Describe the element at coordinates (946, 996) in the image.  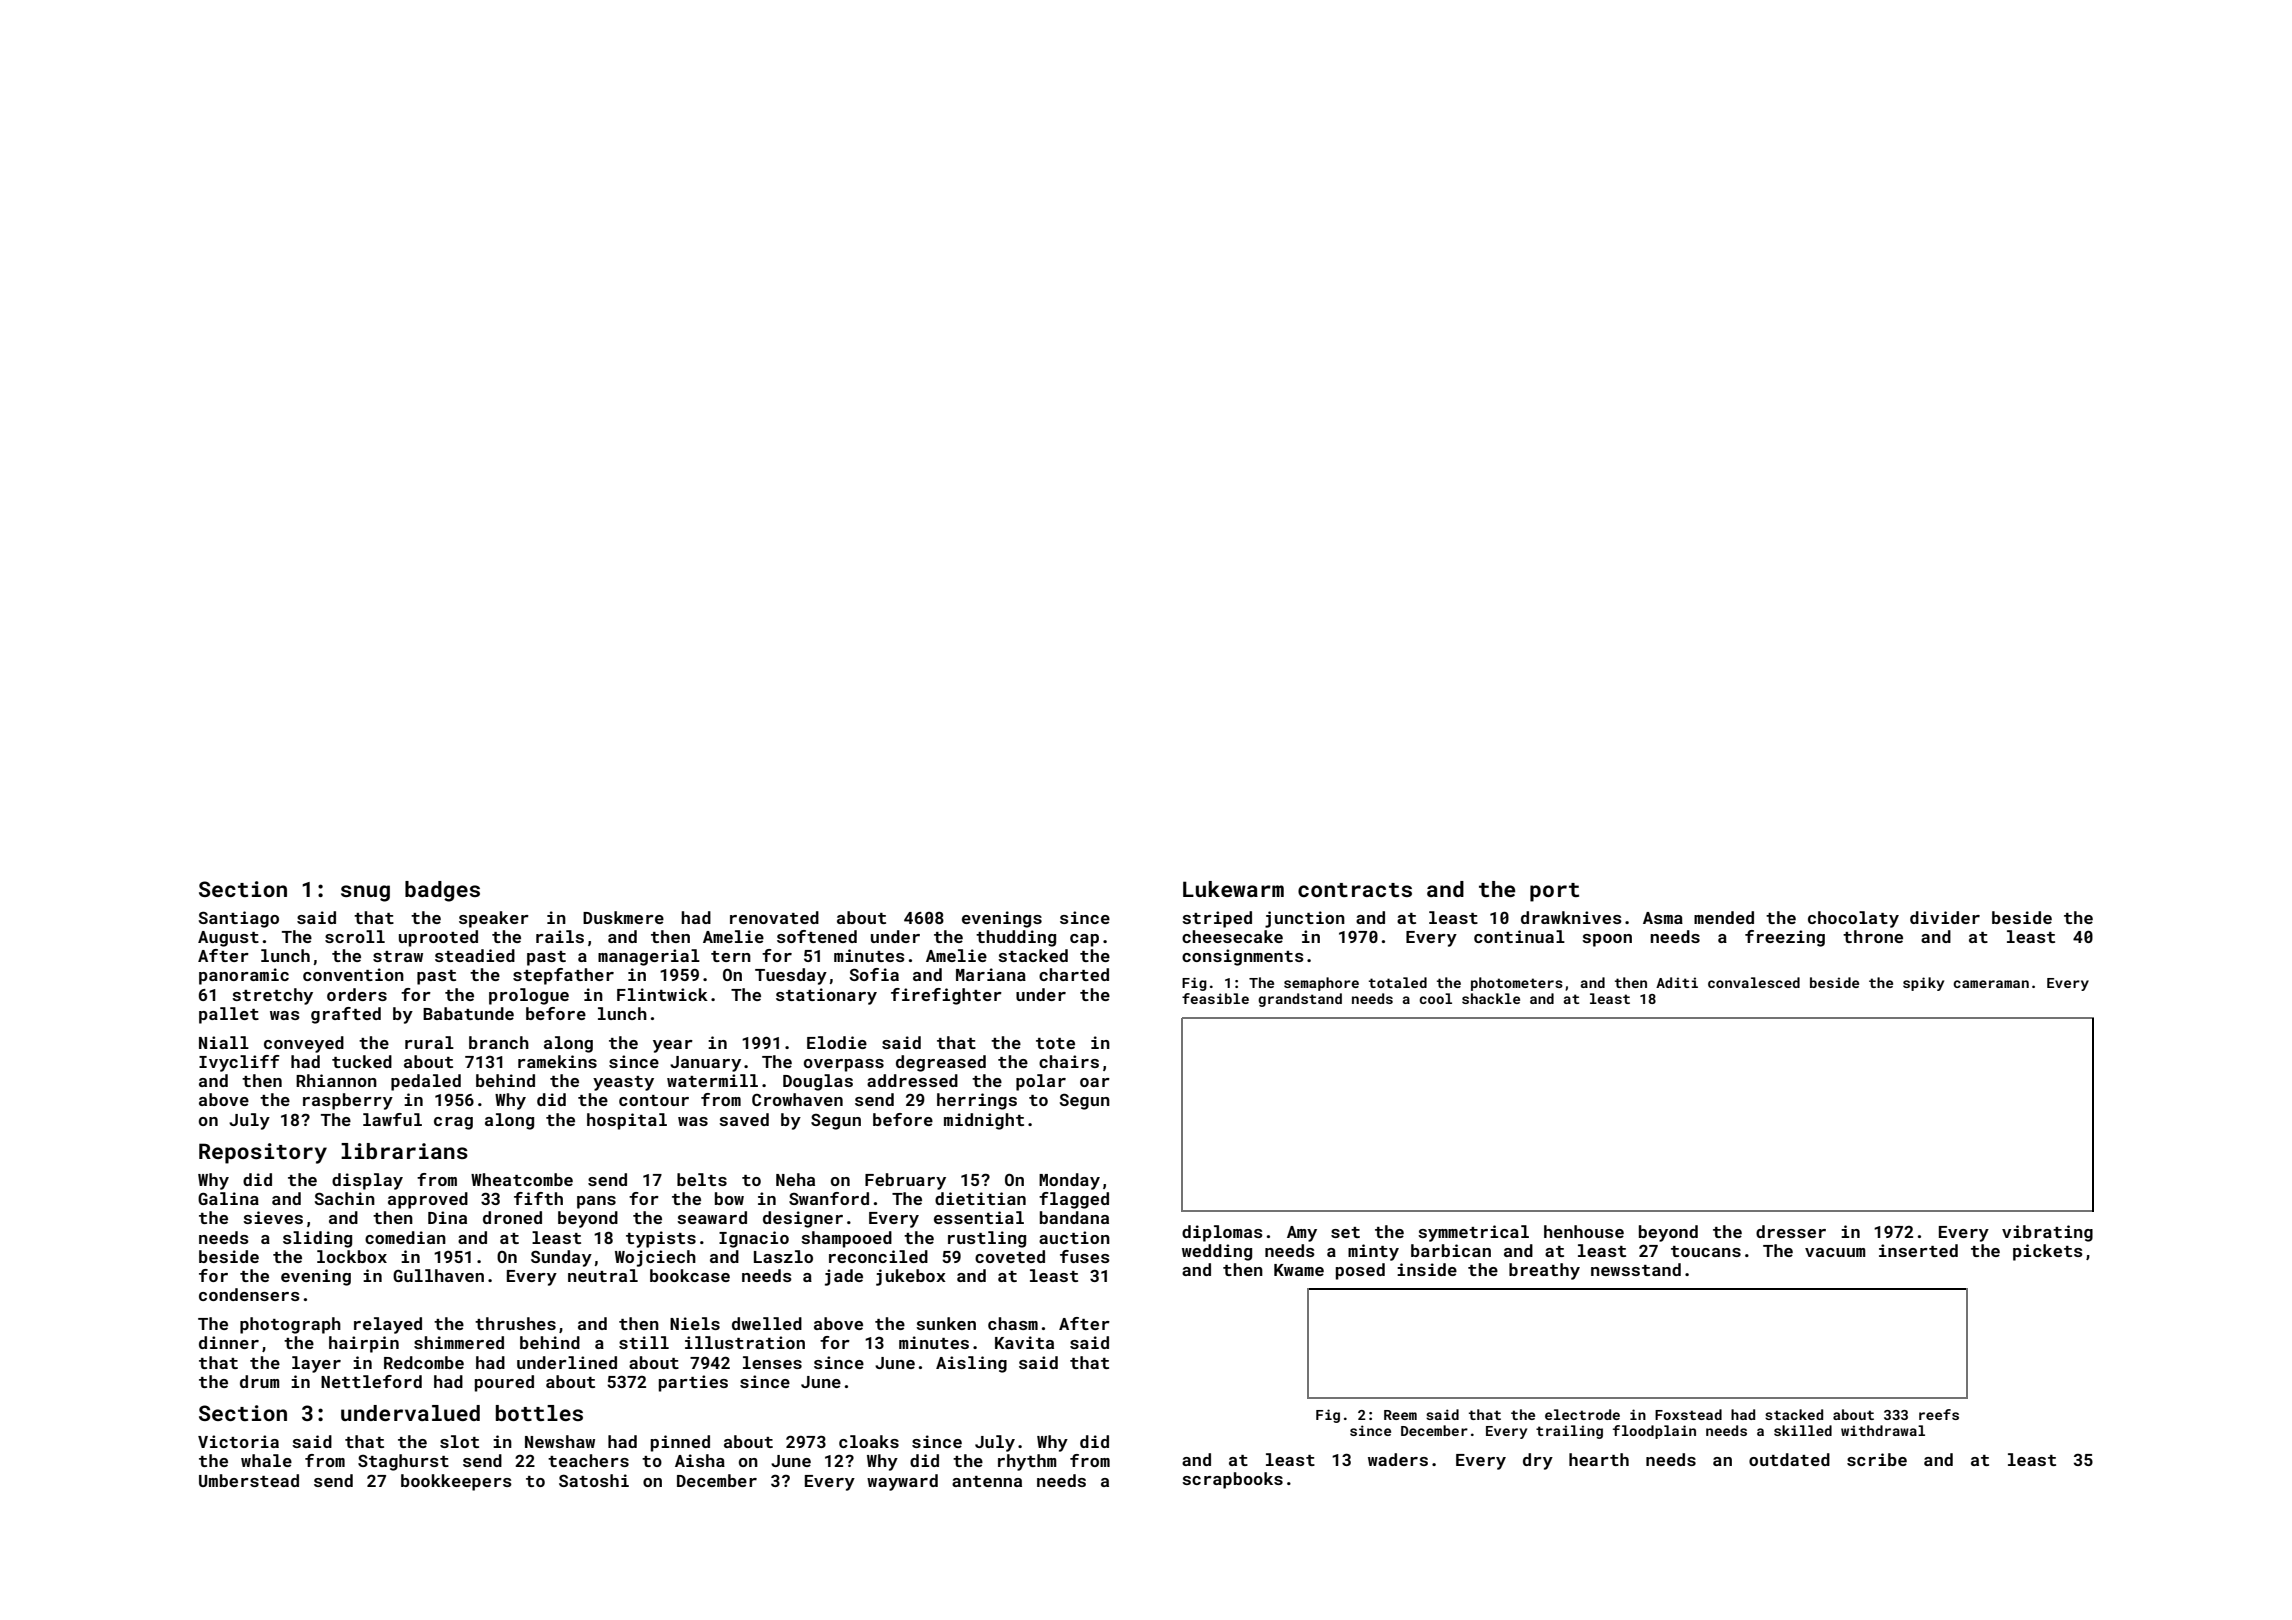
I see `firefighter` at that location.
